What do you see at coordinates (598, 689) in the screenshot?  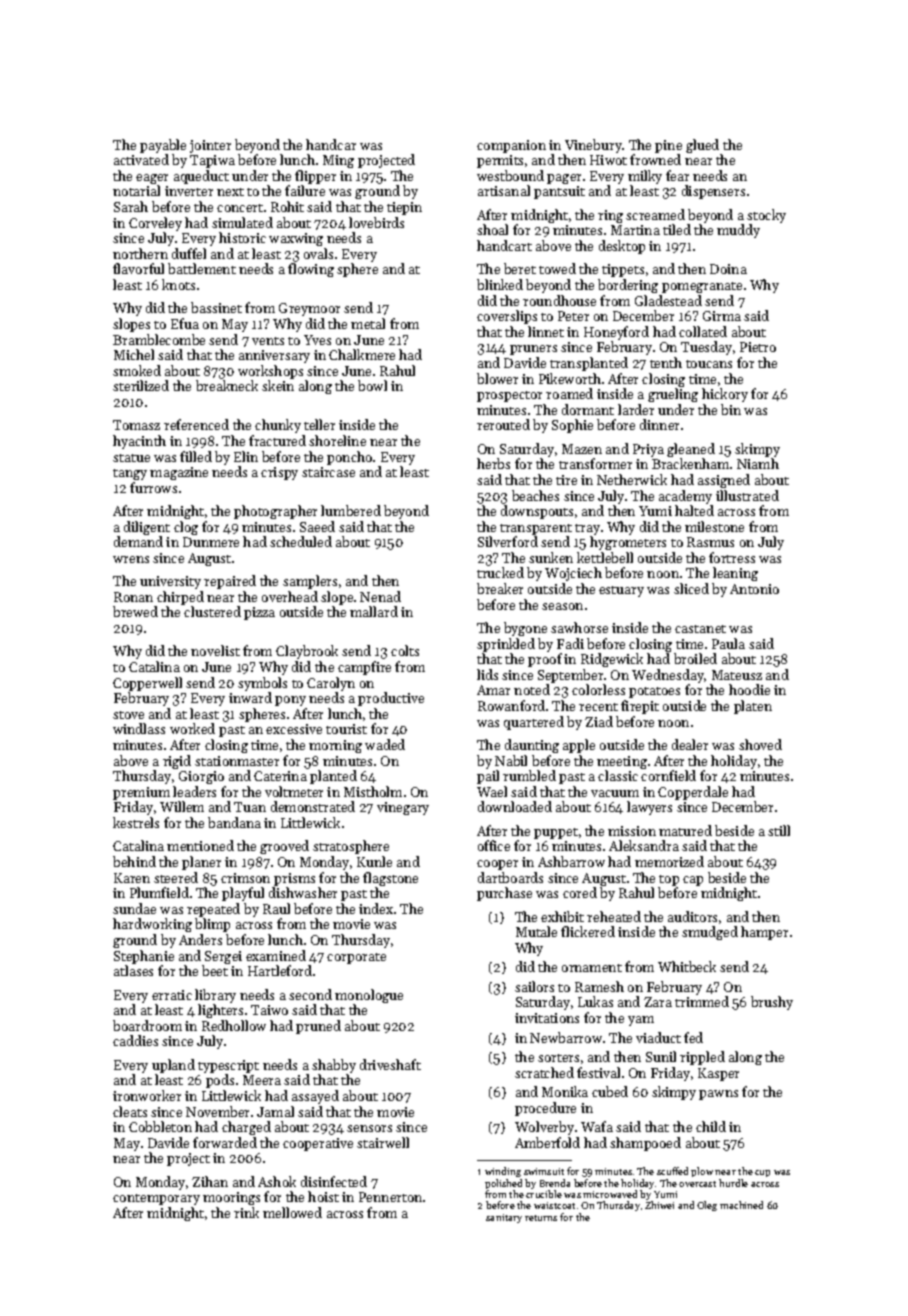 I see `colorless` at bounding box center [598, 689].
